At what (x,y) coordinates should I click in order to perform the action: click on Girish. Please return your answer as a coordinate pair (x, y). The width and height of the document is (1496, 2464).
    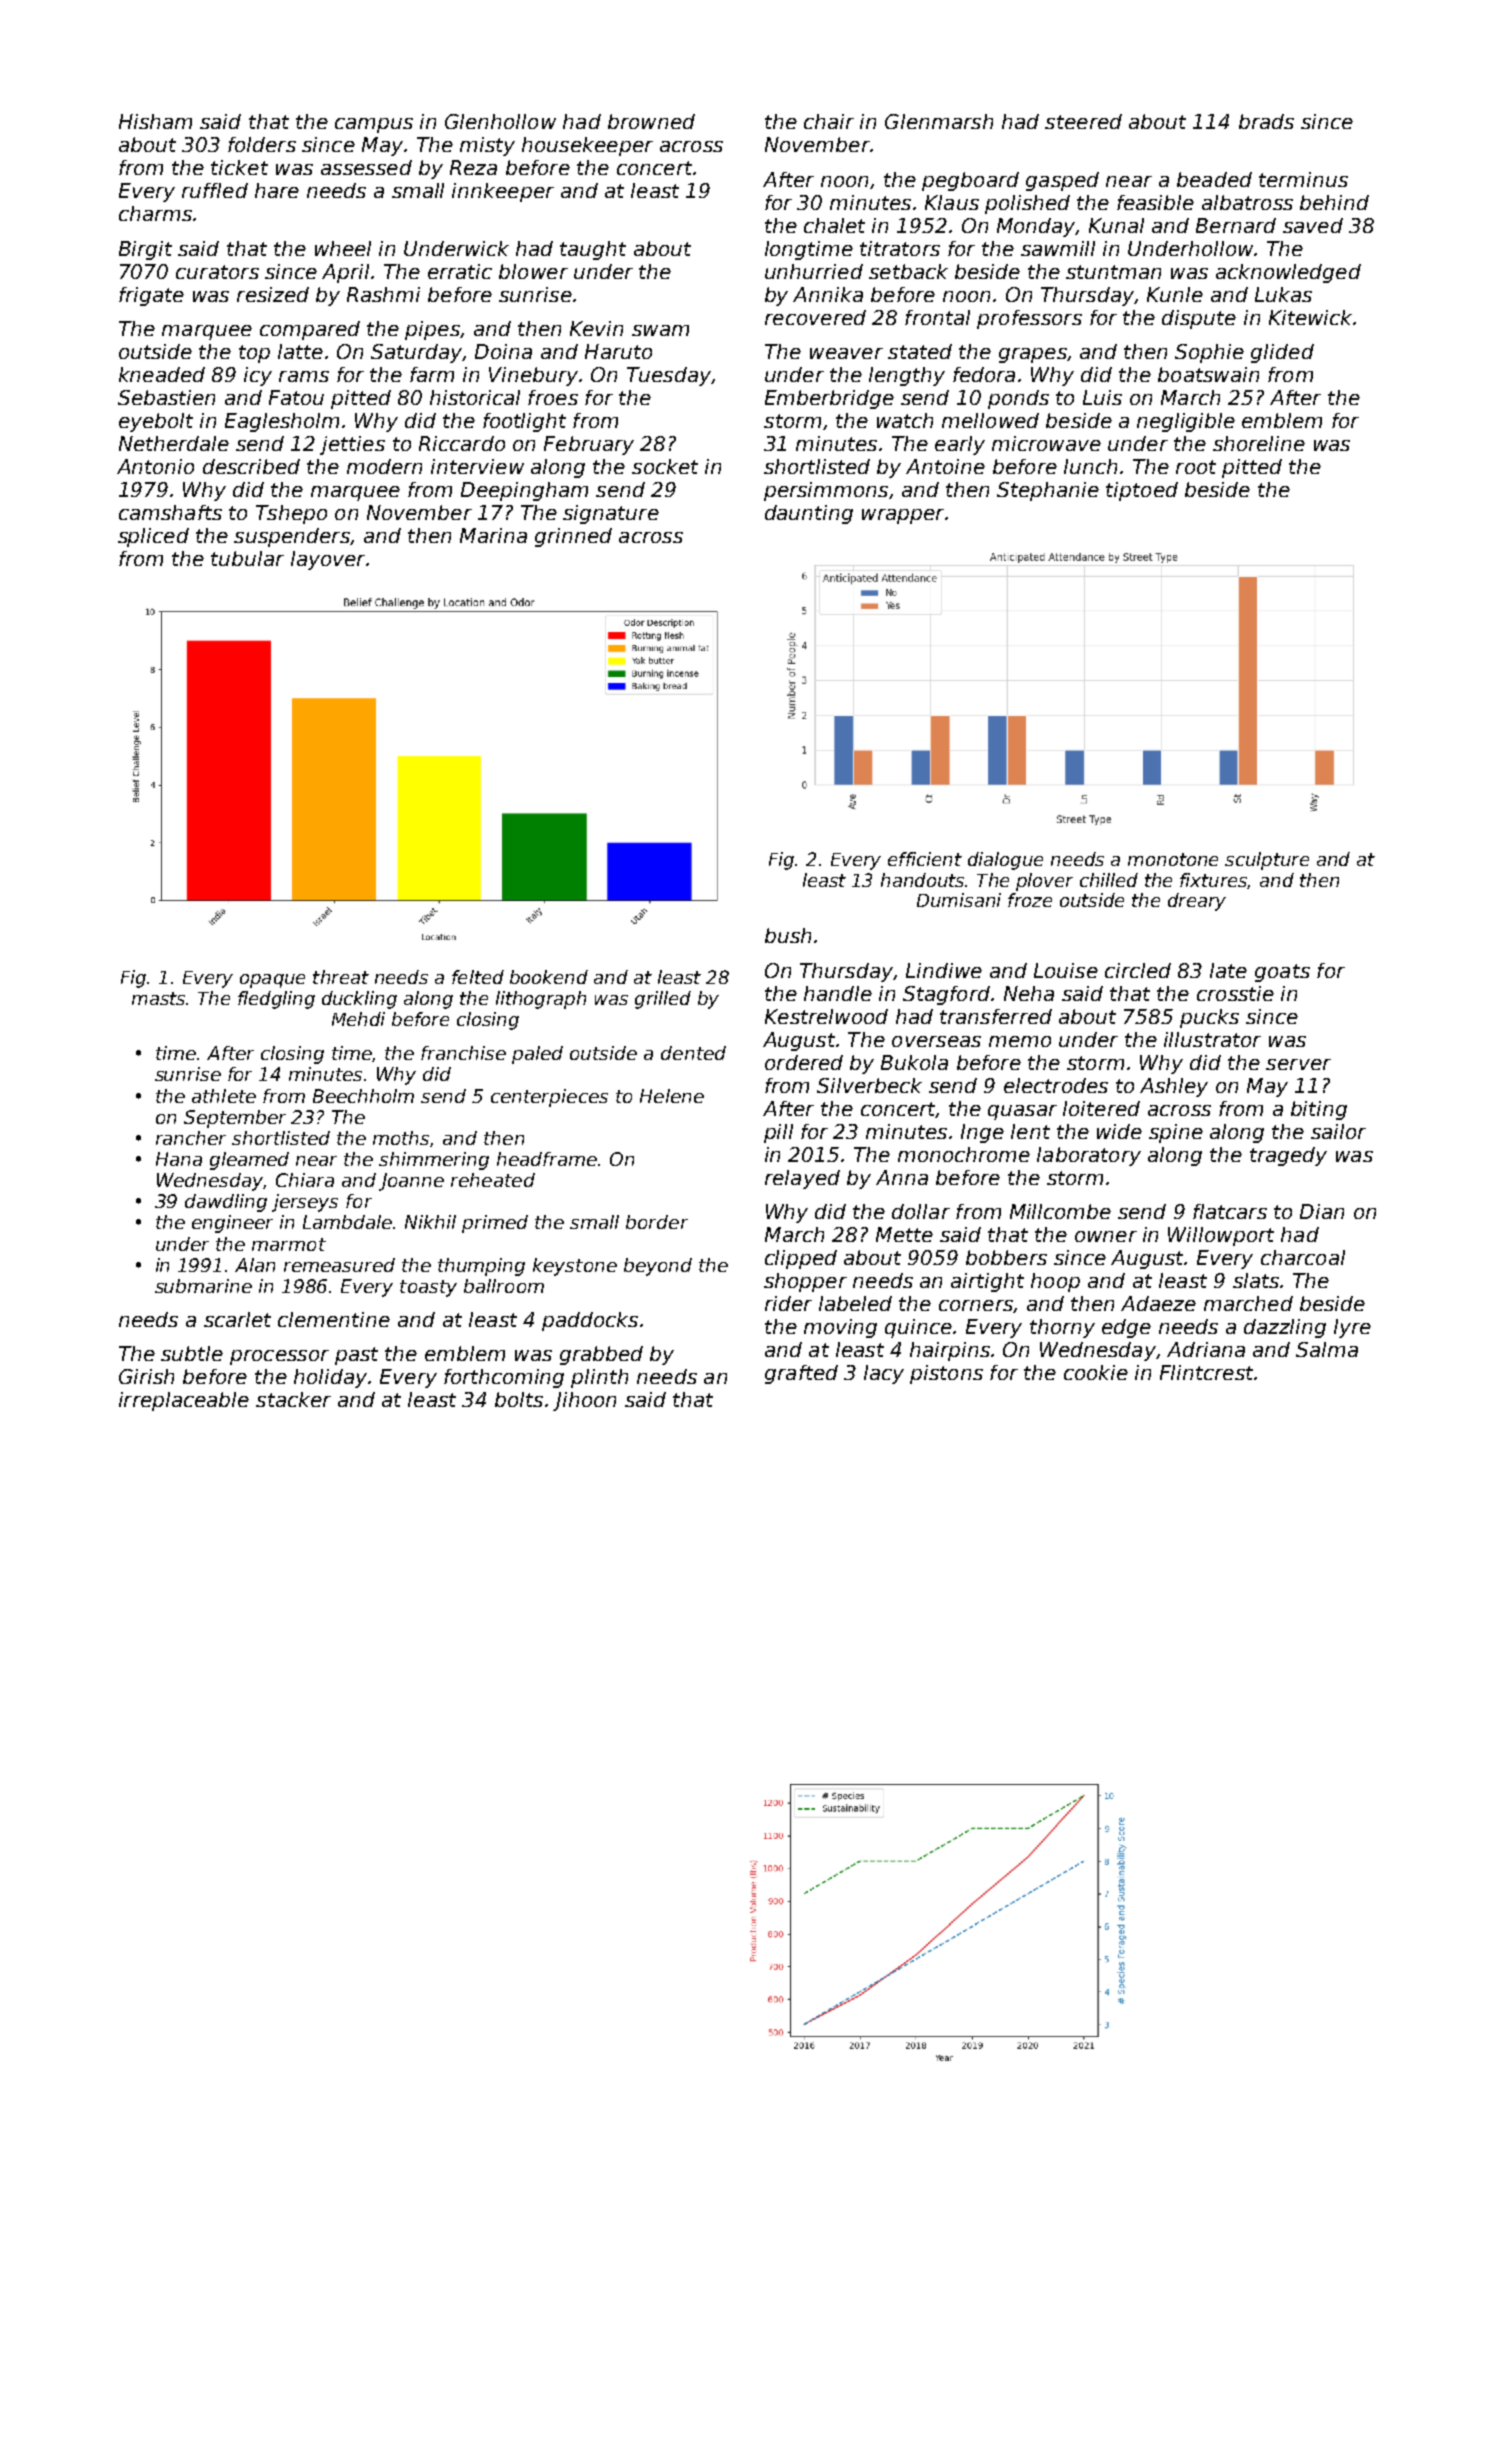
    Looking at the image, I should click on (146, 1376).
